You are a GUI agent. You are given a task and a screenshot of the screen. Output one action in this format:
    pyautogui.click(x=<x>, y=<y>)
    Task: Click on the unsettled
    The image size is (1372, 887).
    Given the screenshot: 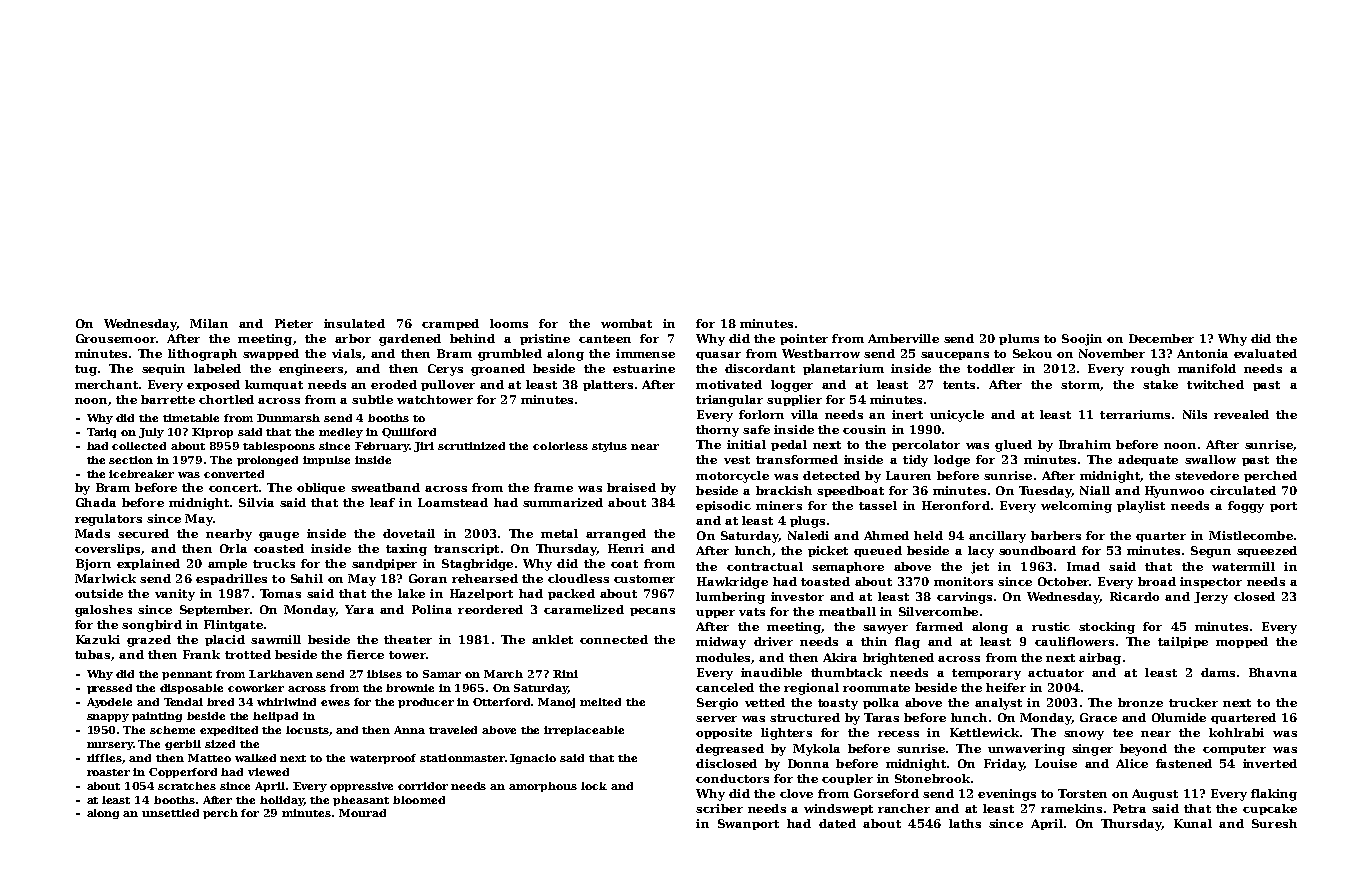 What is the action you would take?
    pyautogui.click(x=170, y=813)
